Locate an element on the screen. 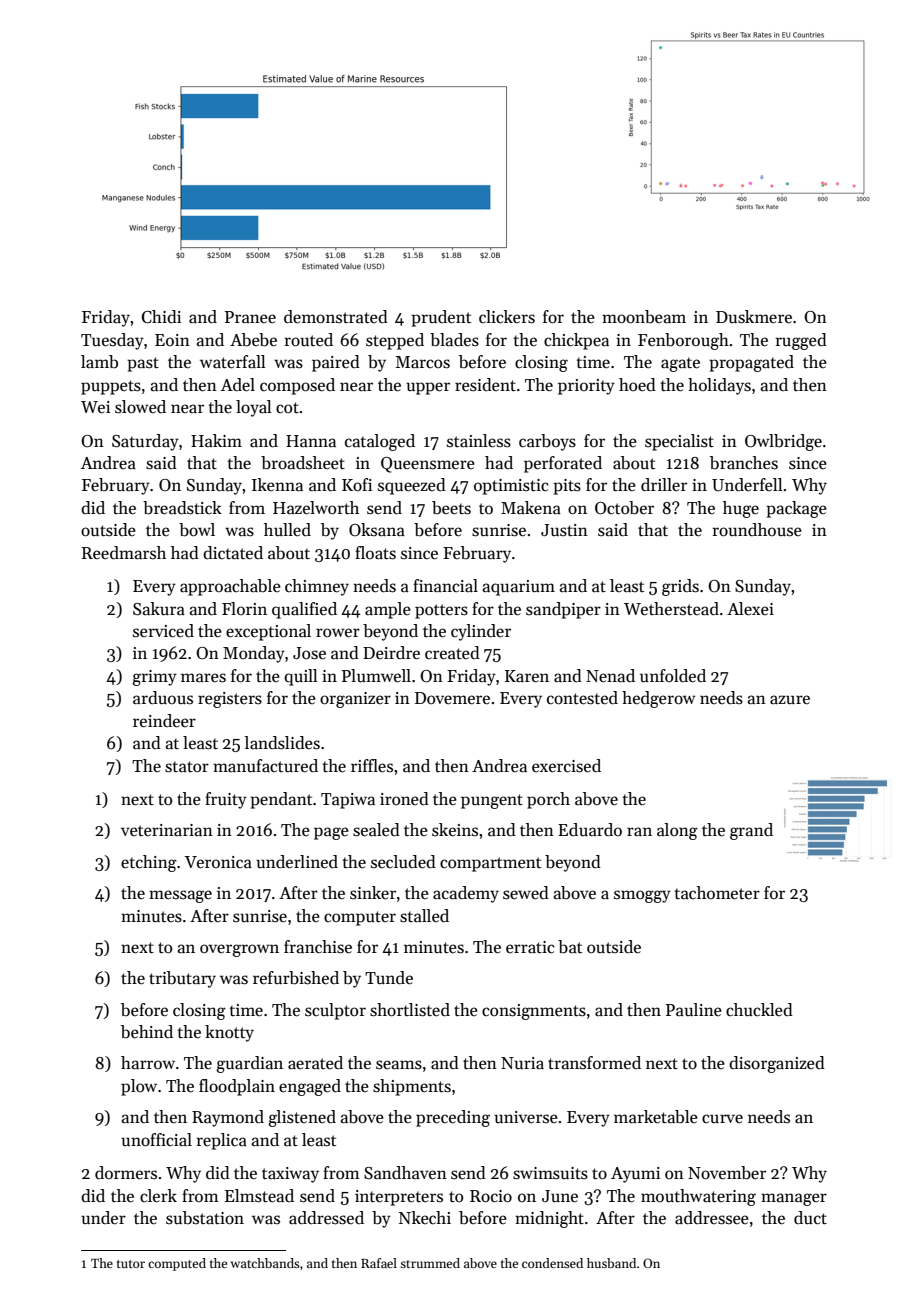  taxiway is located at coordinates (290, 1175).
